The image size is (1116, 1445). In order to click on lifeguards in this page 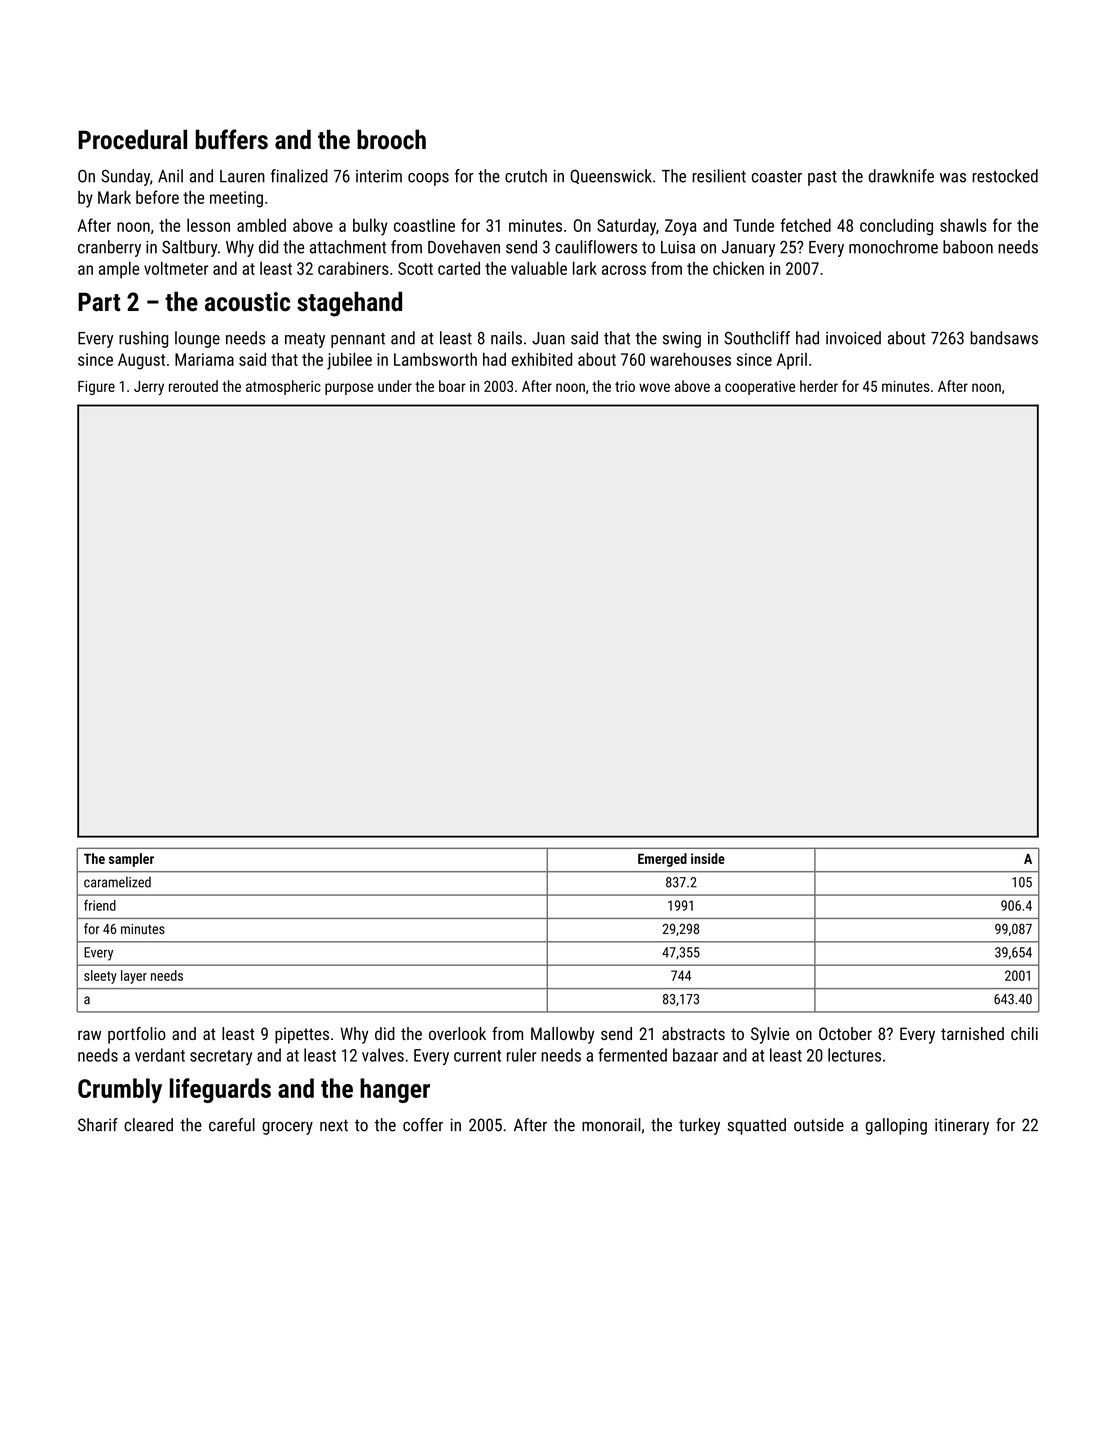, I will do `click(220, 1090)`.
